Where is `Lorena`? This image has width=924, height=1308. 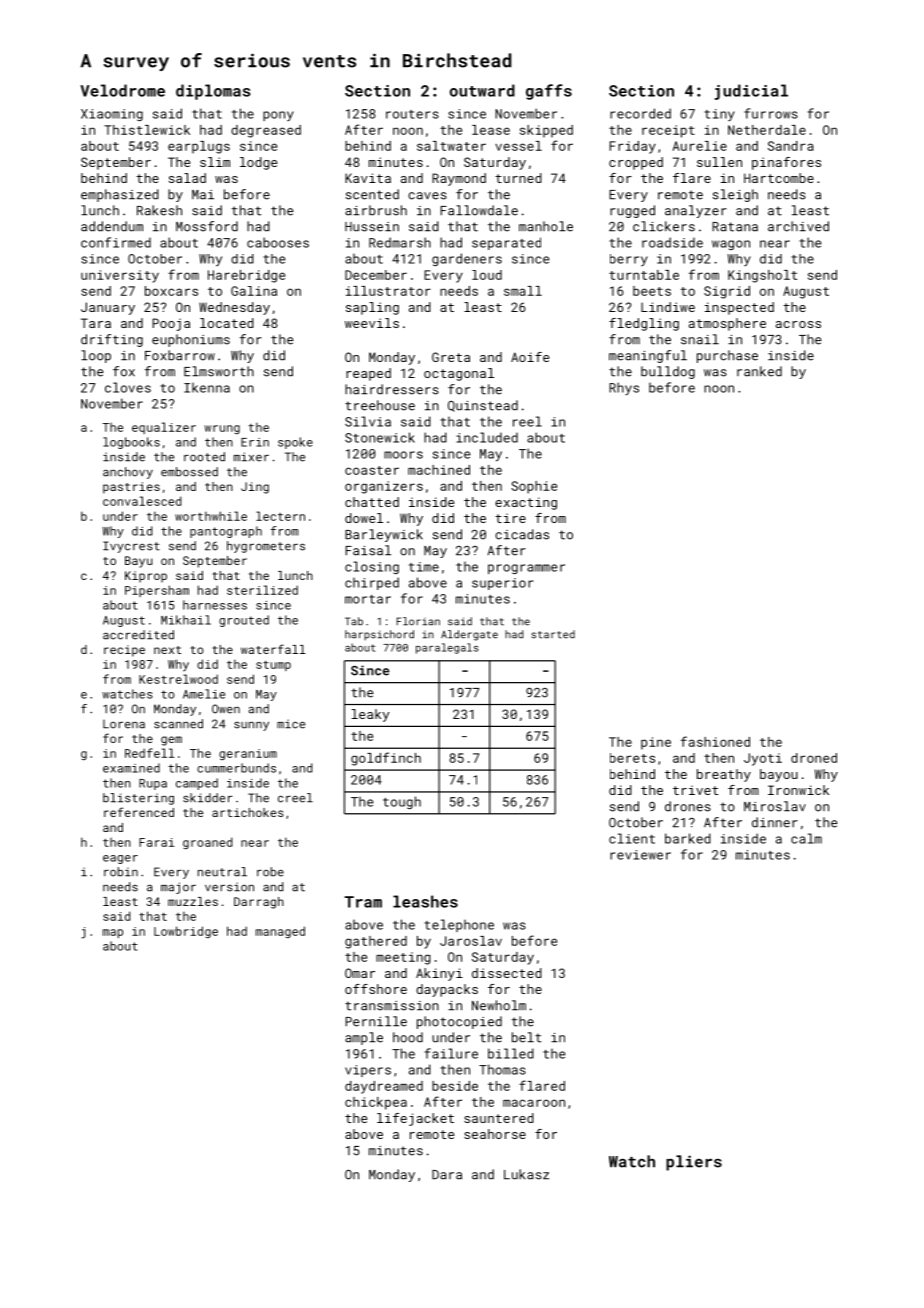
Lorena is located at coordinates (124, 724).
